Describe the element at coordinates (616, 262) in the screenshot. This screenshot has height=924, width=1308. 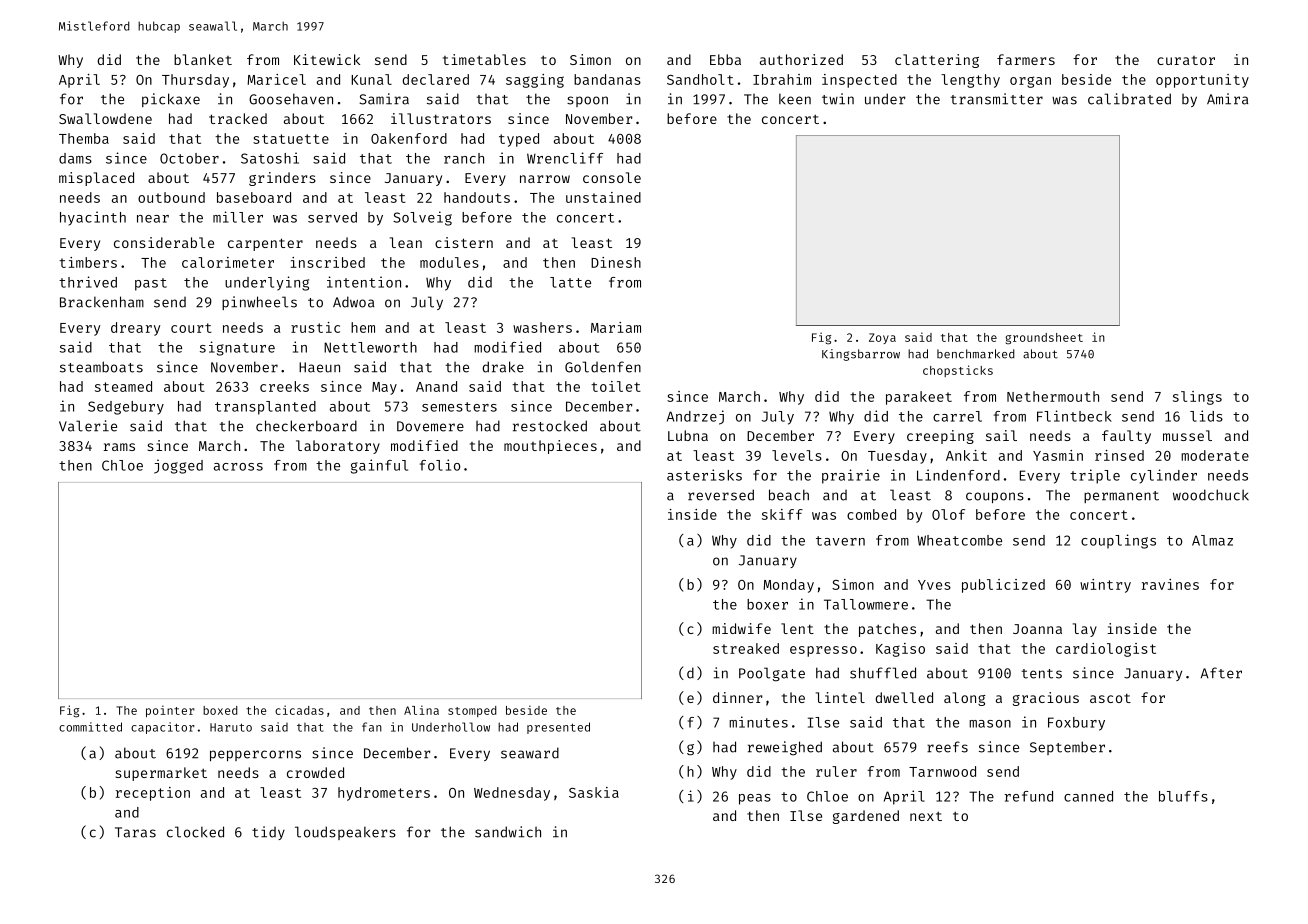
I see `Dinesh` at that location.
